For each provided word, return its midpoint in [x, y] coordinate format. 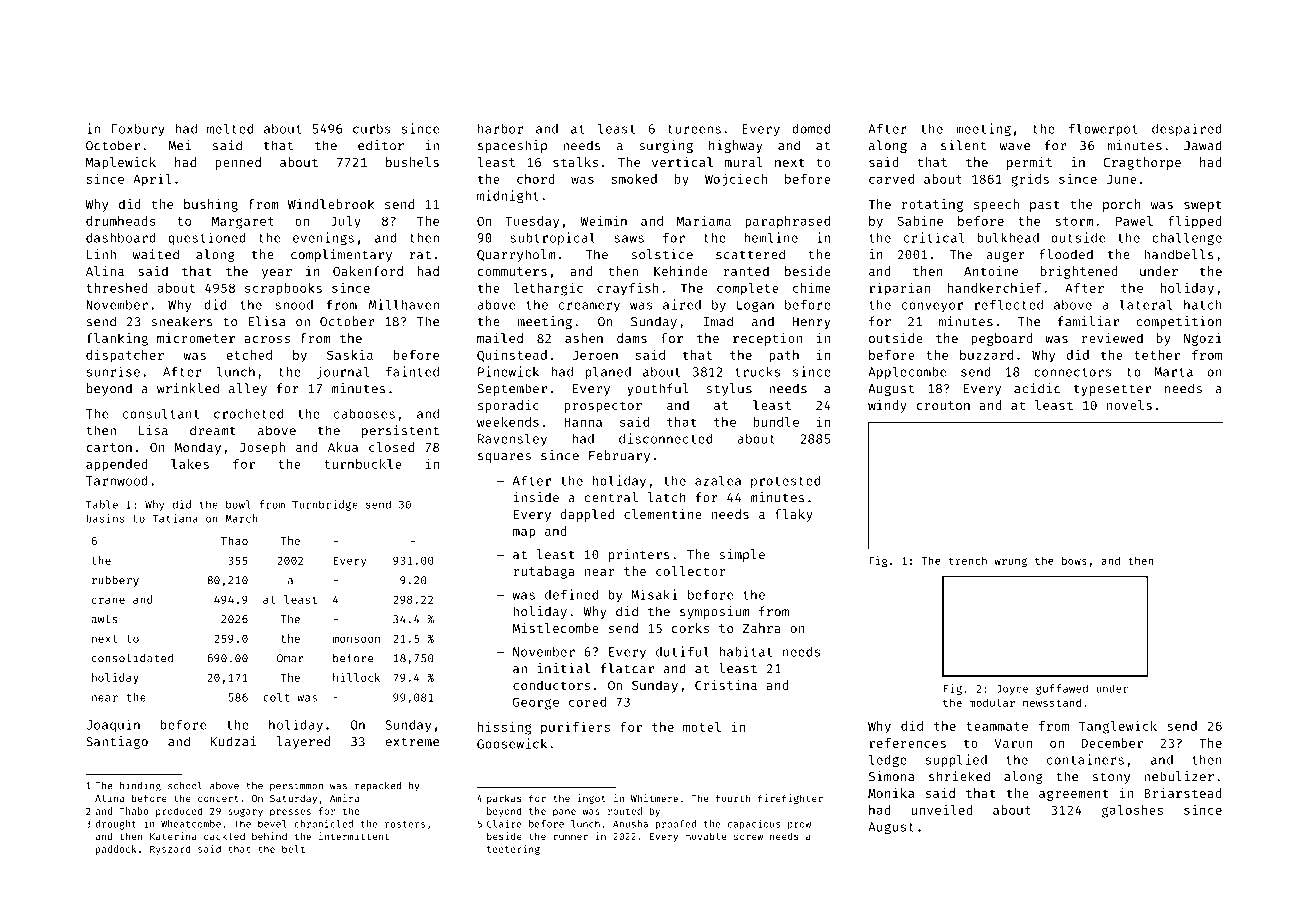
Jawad [1203, 145]
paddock [116, 850]
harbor [500, 128]
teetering [513, 850]
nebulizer [1179, 776]
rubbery [115, 581]
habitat [745, 651]
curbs [372, 128]
